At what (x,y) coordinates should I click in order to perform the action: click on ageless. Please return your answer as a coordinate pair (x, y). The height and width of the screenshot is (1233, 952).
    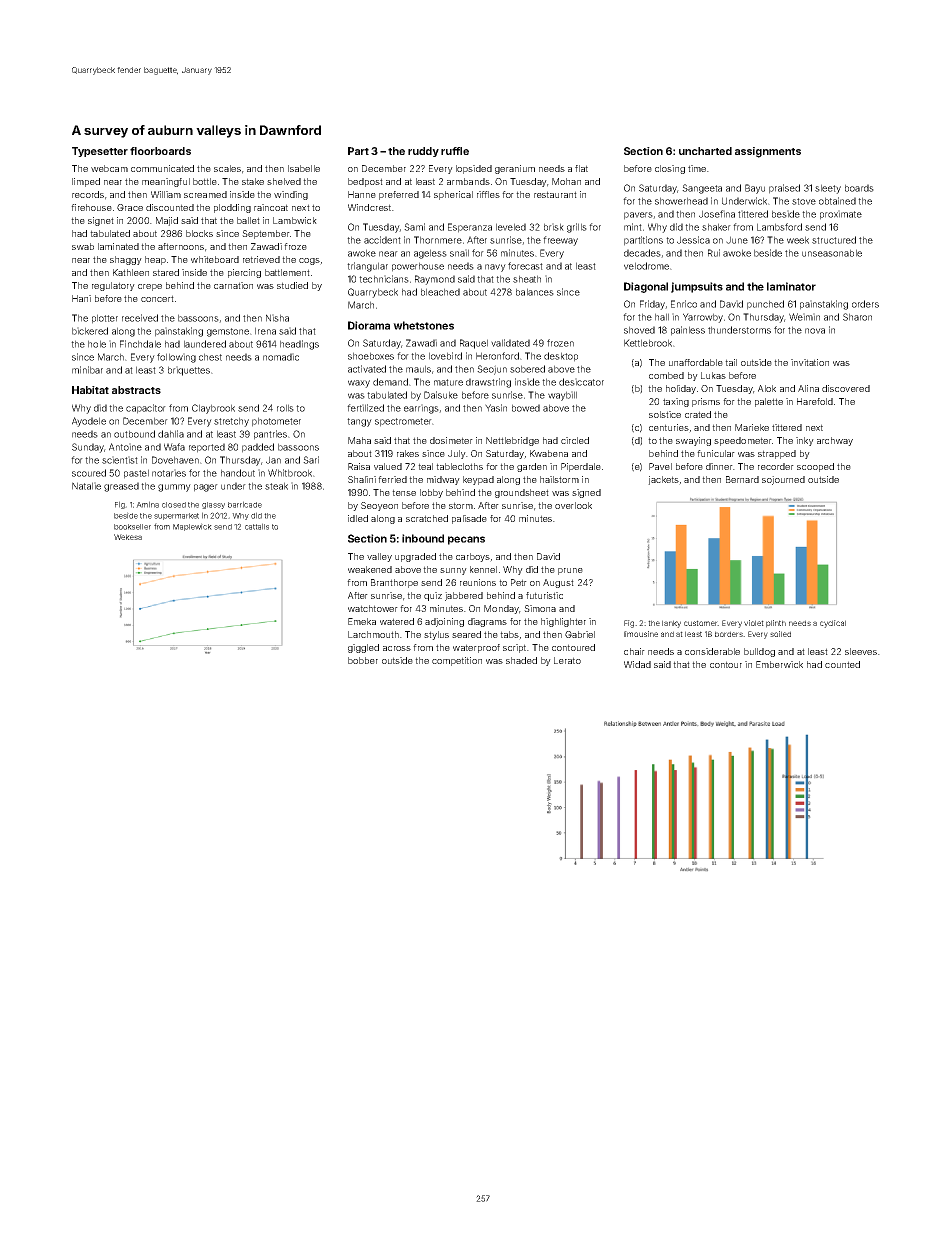
    Looking at the image, I should click on (430, 254).
